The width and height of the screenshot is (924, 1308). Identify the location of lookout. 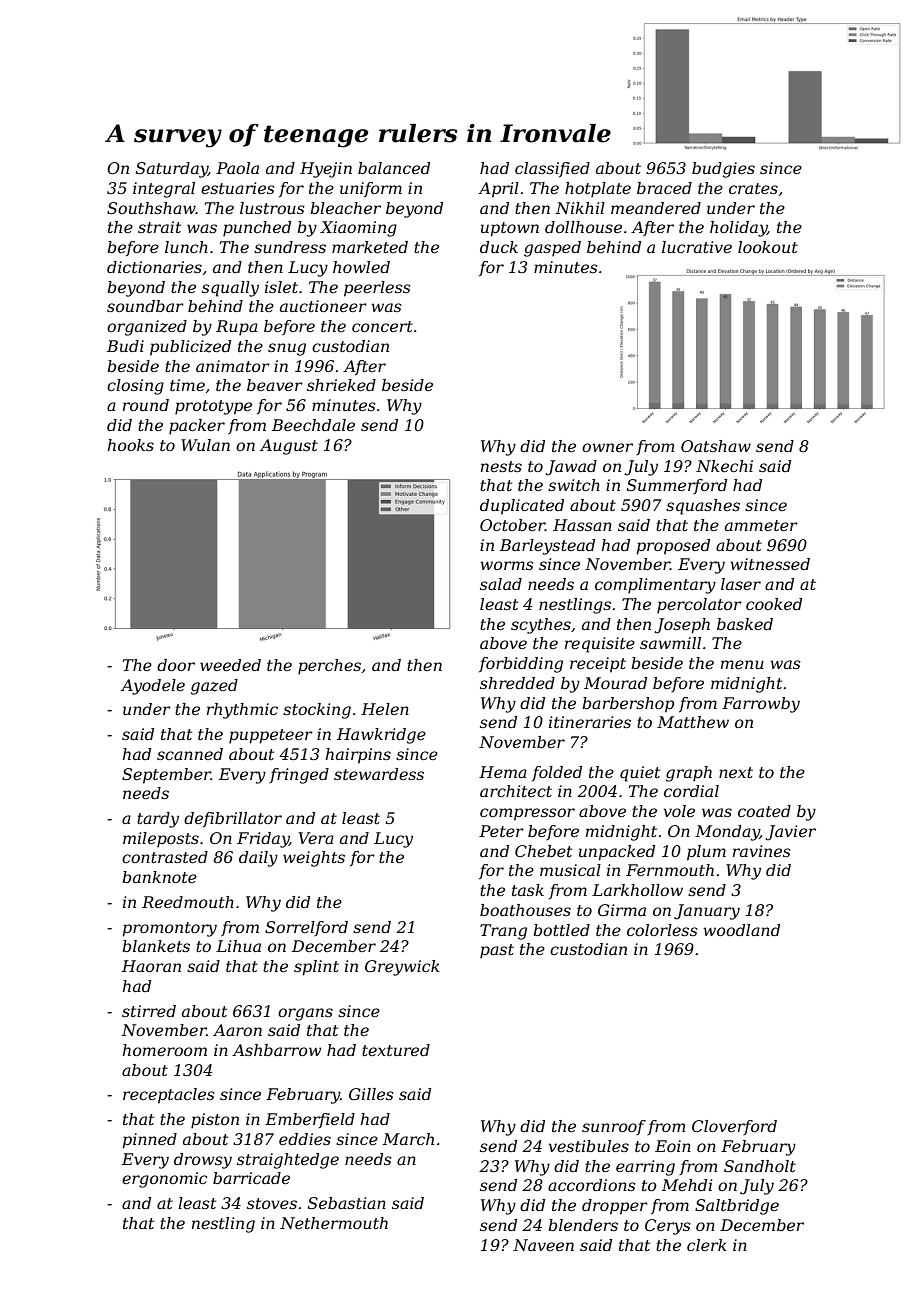
(768, 247).
